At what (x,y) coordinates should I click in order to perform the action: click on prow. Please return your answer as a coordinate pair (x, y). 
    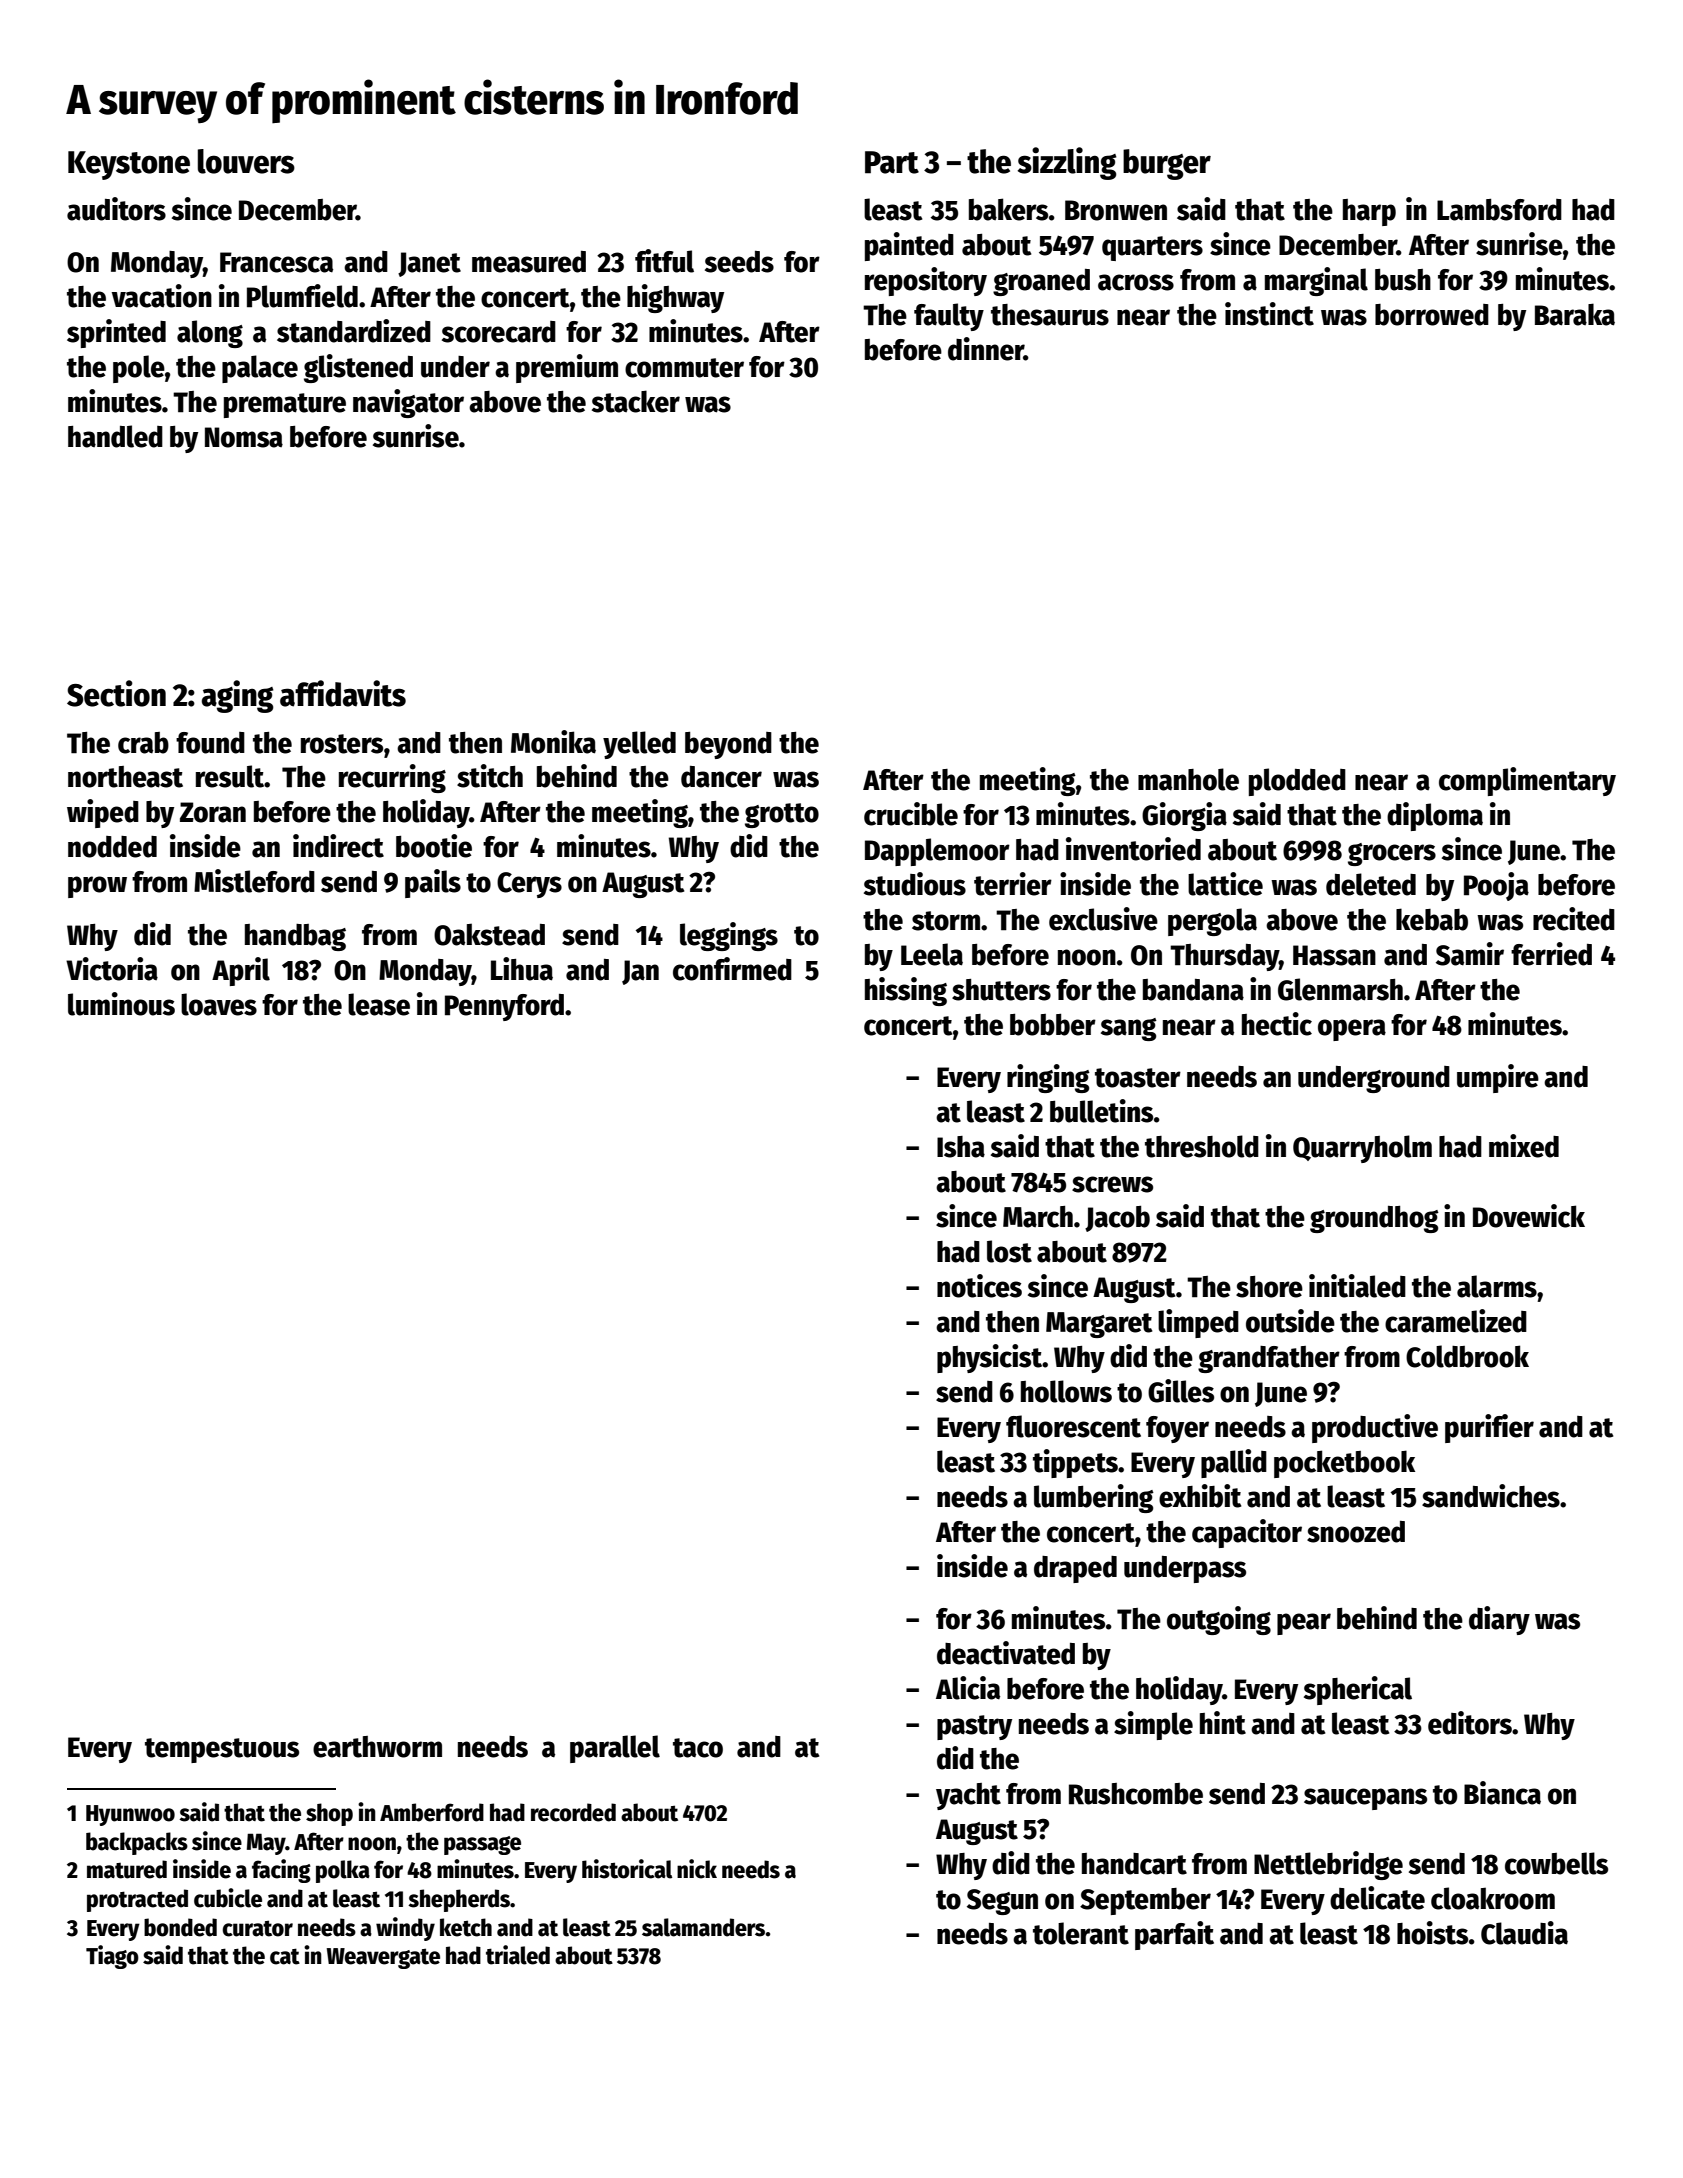
    Looking at the image, I should click on (97, 887).
